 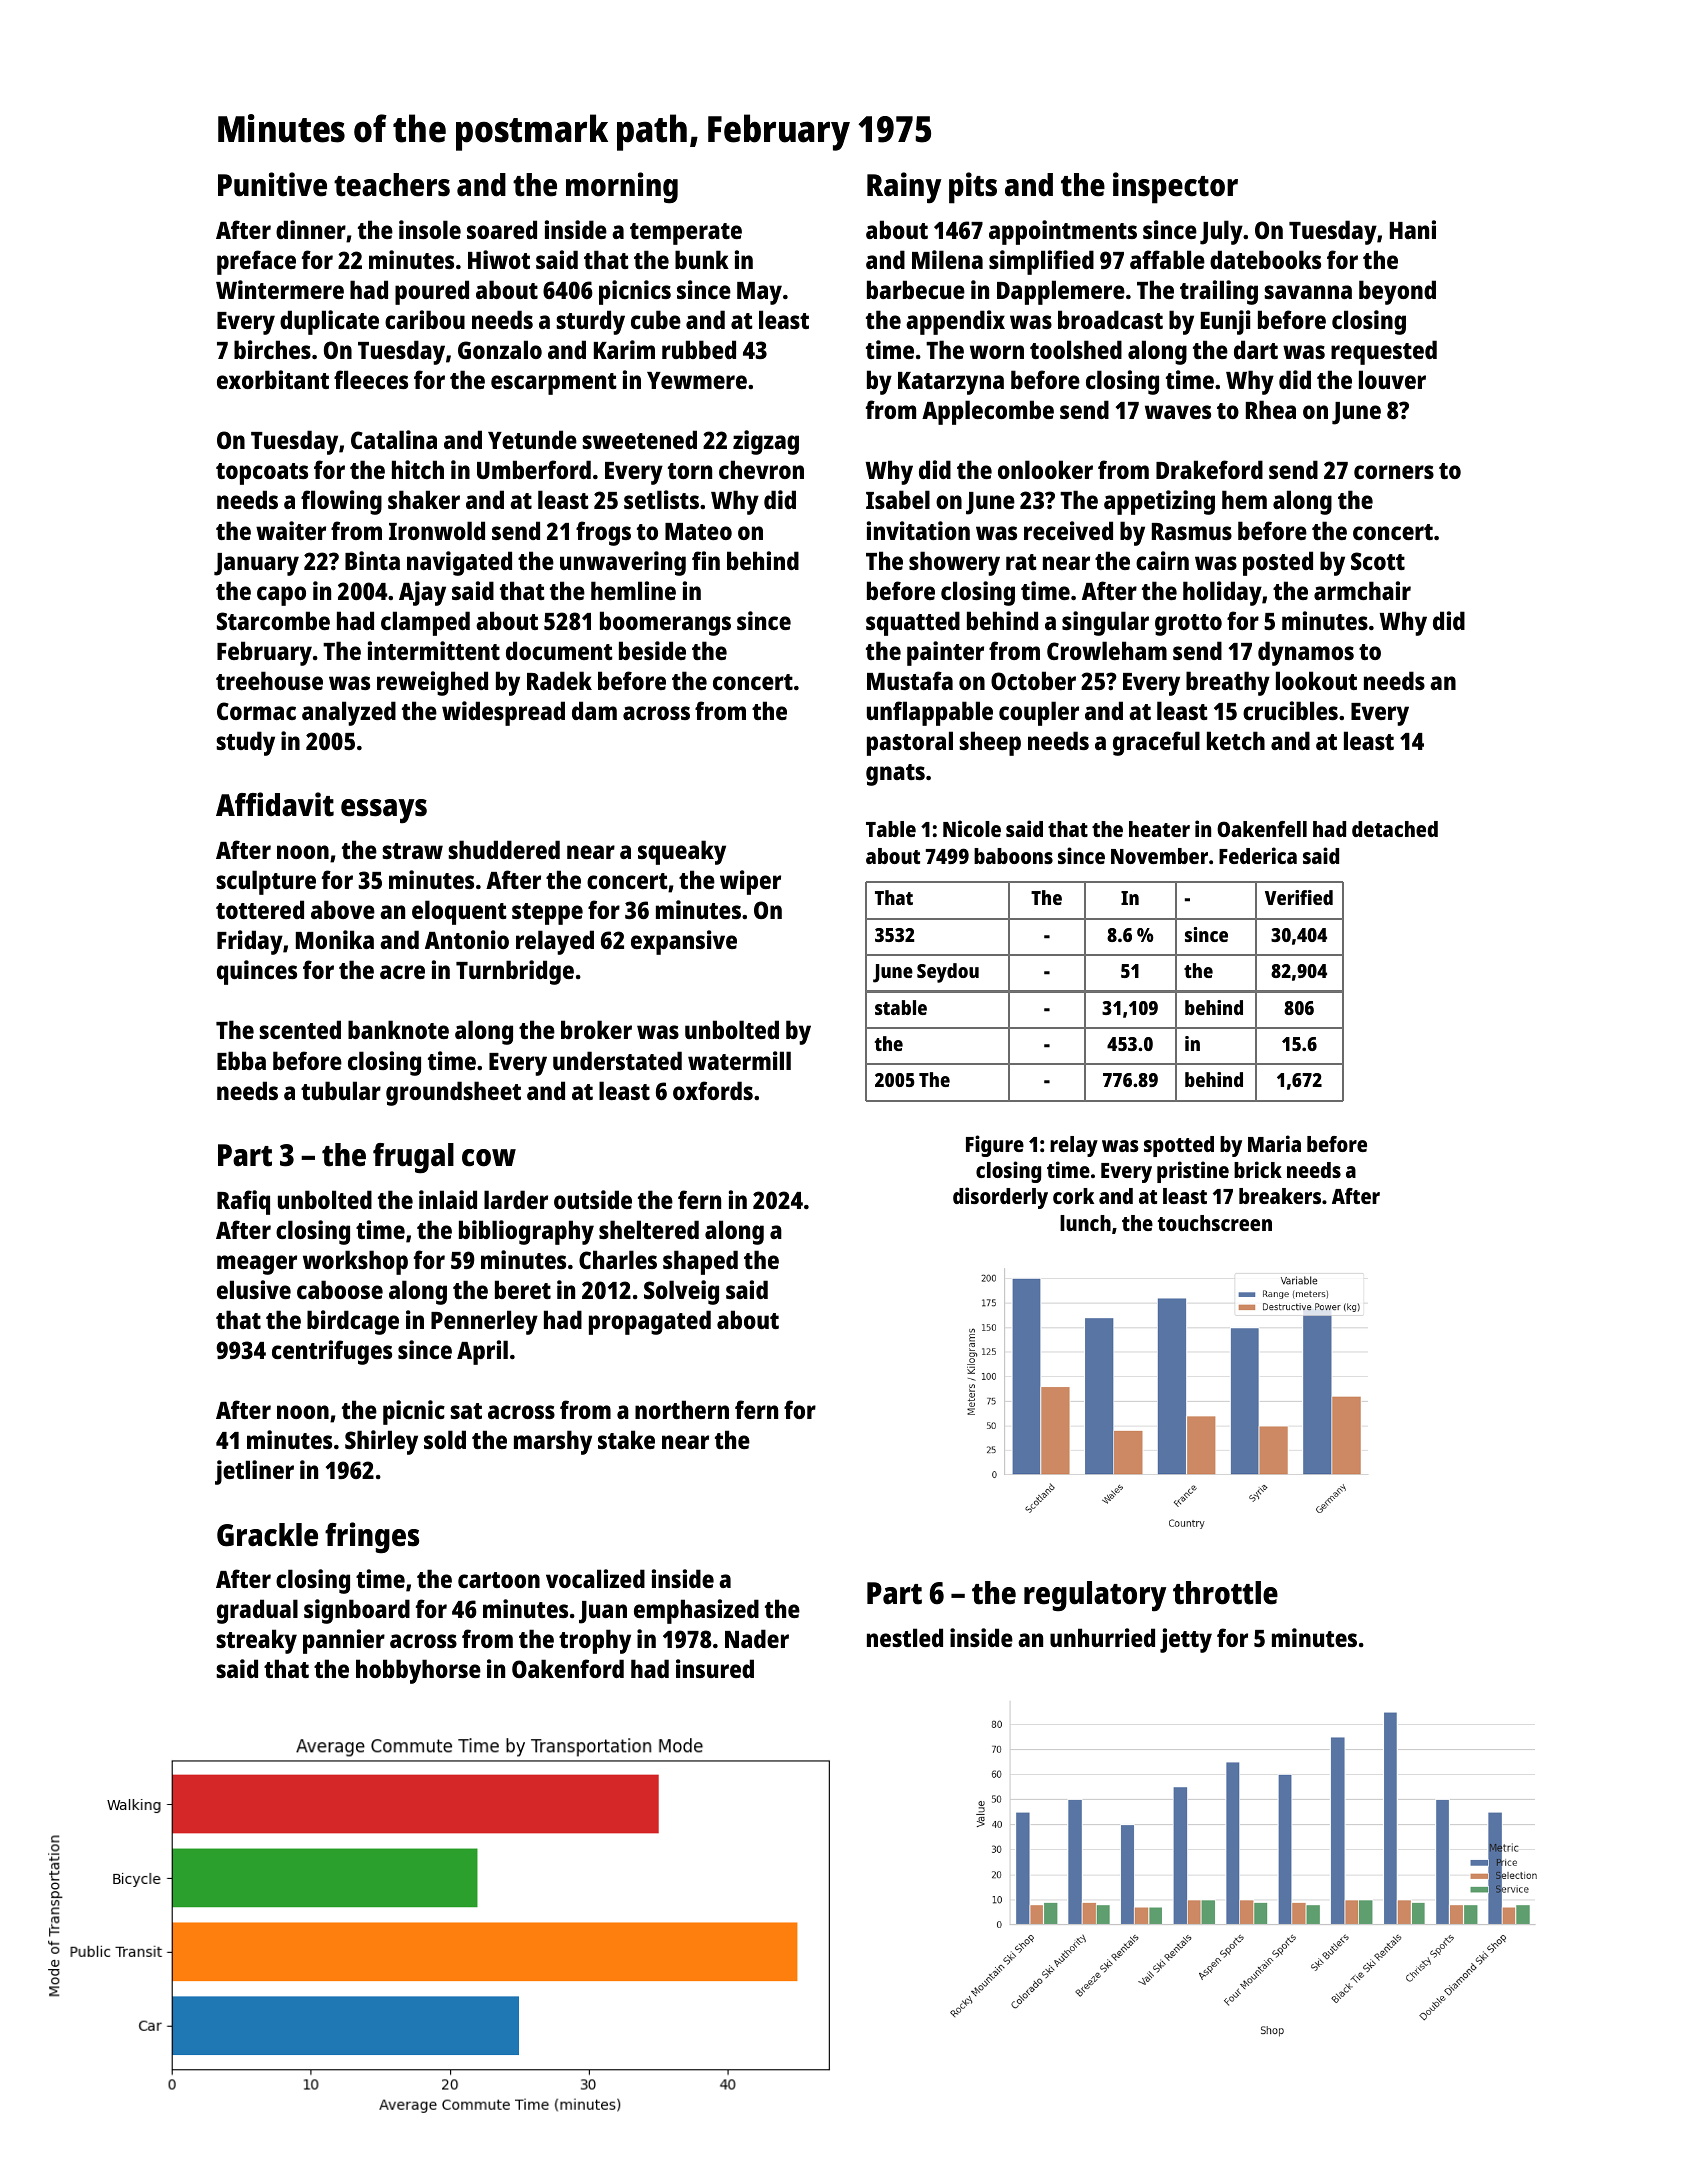 What do you see at coordinates (1063, 232) in the image?
I see `appointments` at bounding box center [1063, 232].
